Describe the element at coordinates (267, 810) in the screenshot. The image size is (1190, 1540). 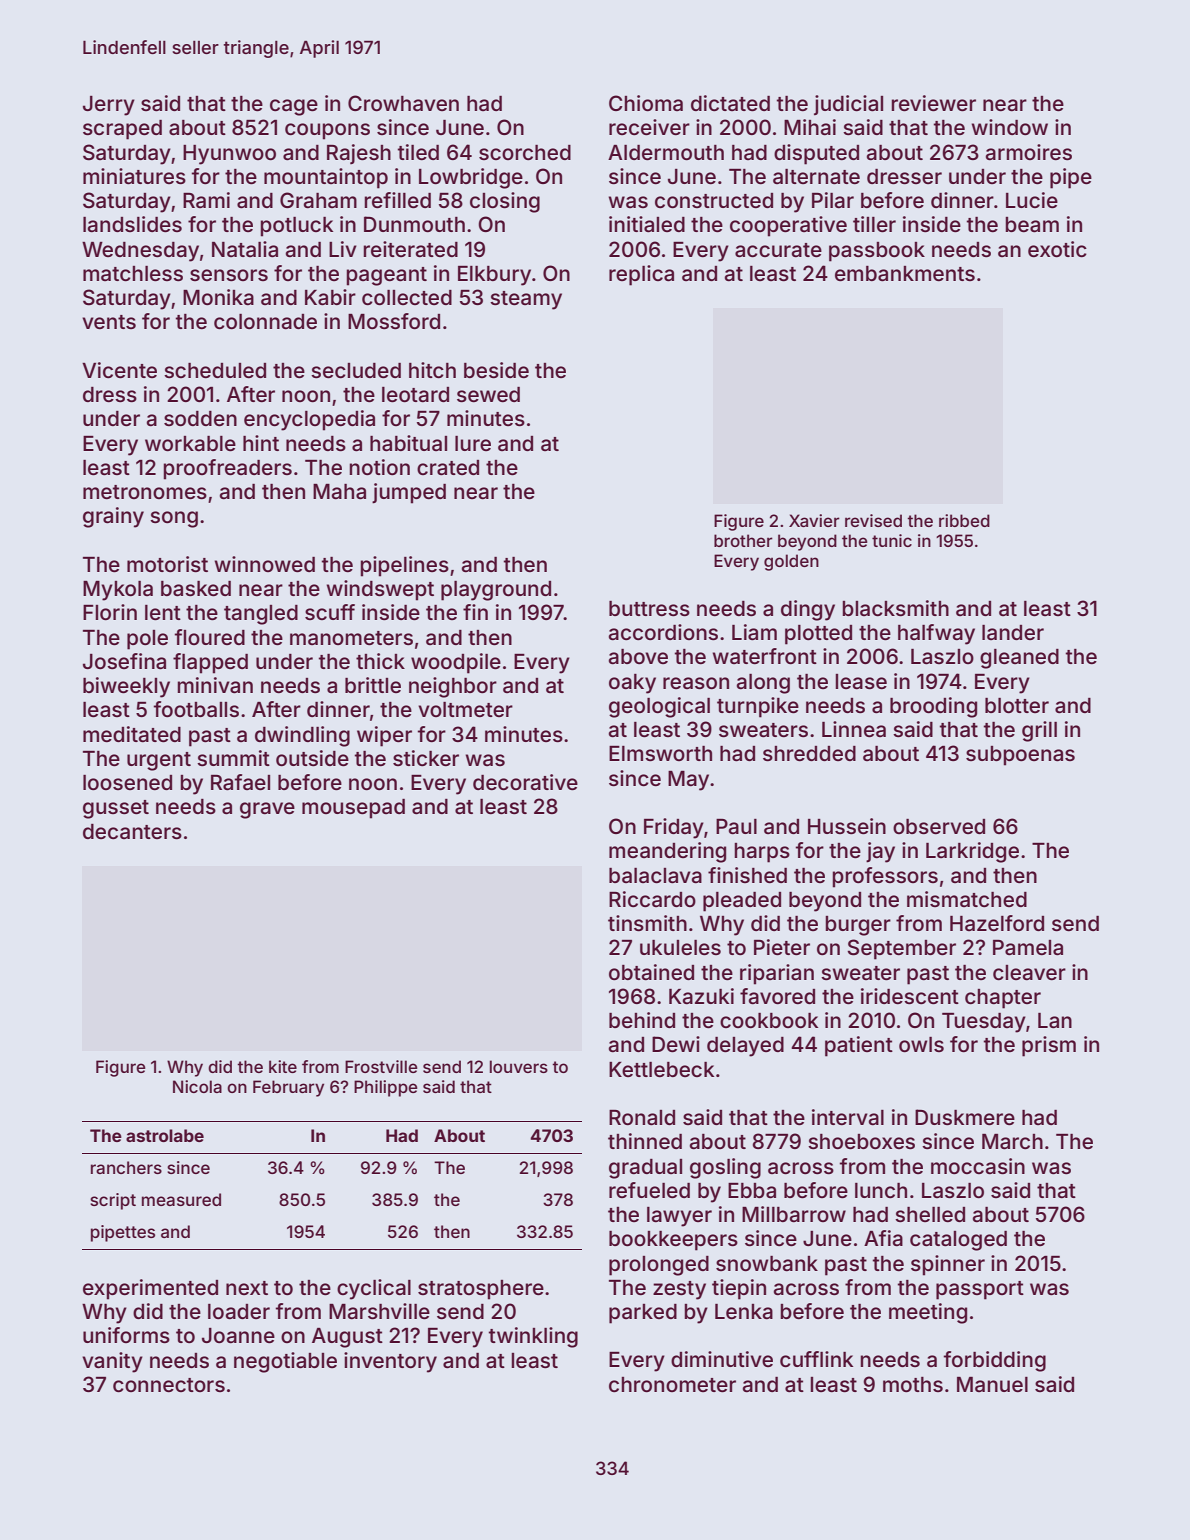
I see `grave` at that location.
